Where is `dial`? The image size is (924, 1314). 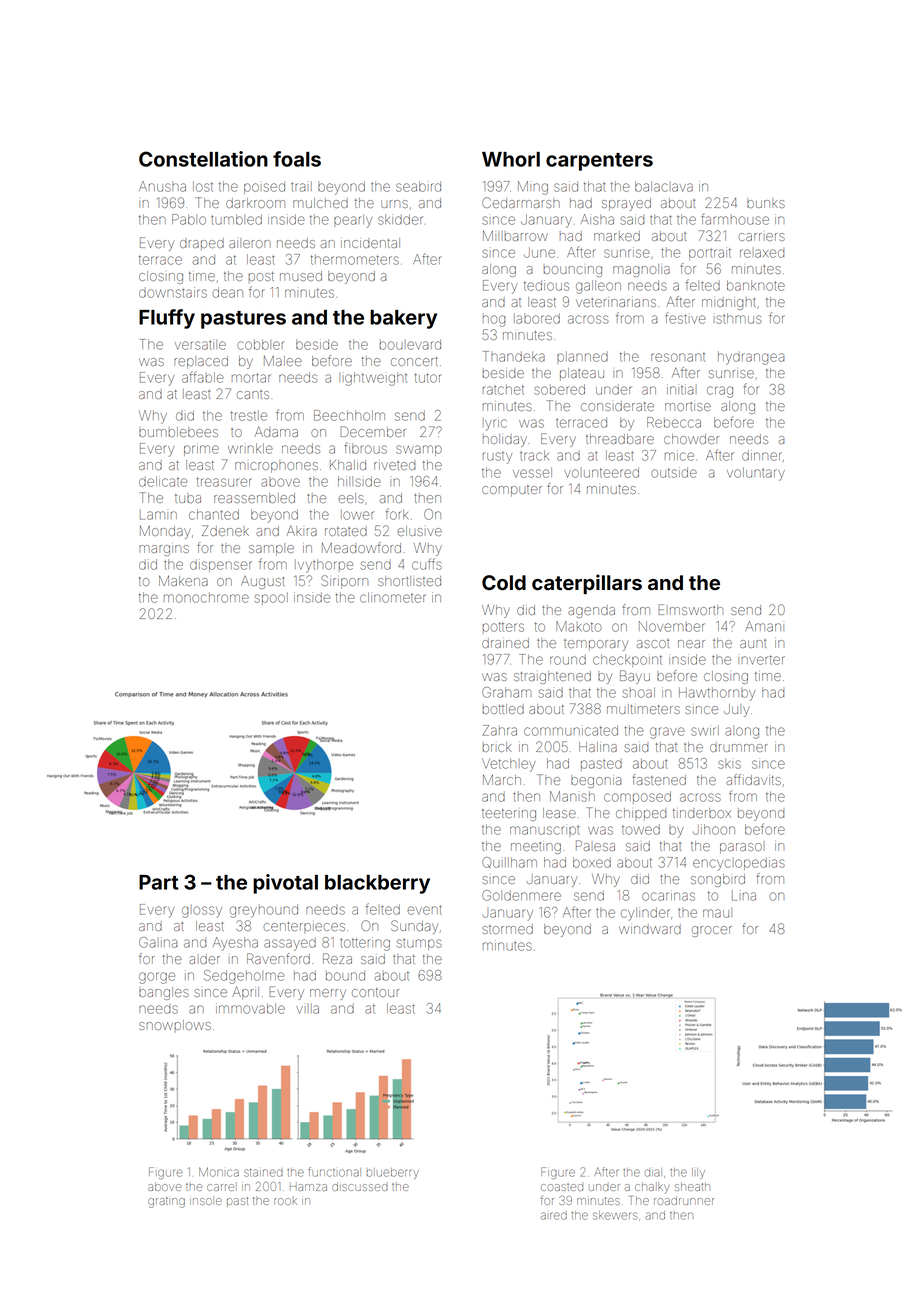 dial is located at coordinates (653, 1172).
